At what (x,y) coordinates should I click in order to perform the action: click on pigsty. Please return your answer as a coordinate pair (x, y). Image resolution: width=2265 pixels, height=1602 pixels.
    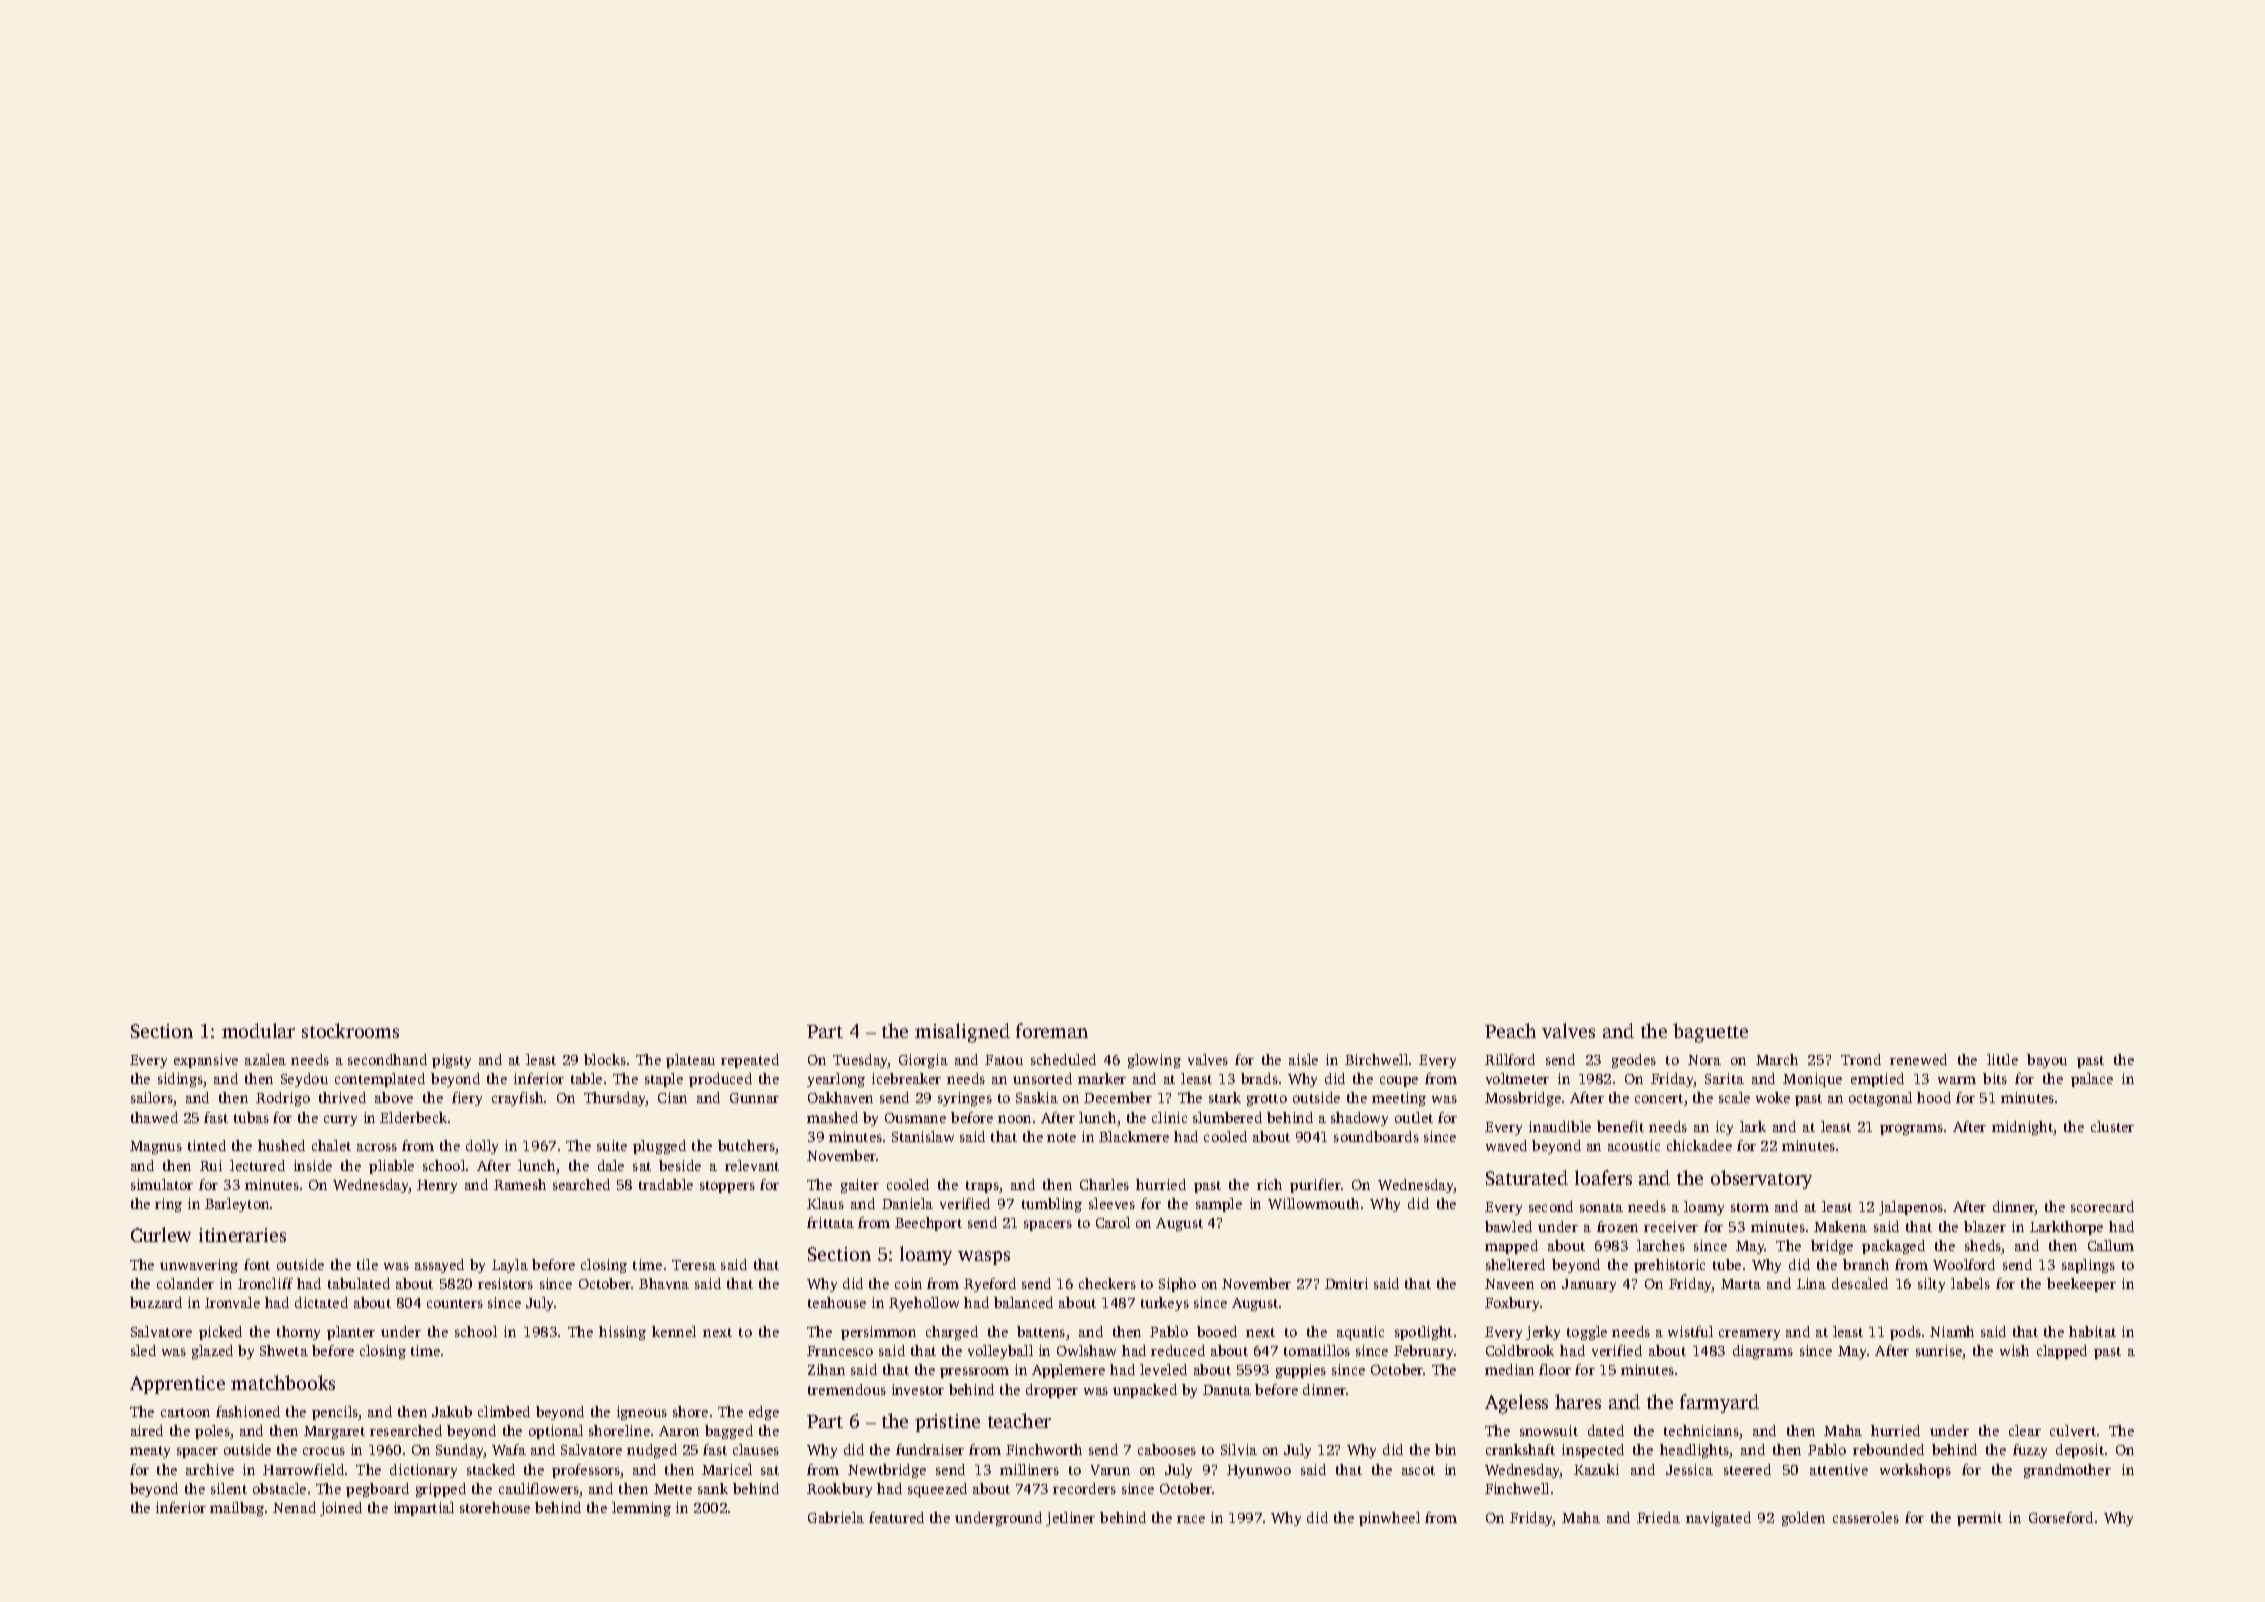
    Looking at the image, I should click on (451, 1061).
